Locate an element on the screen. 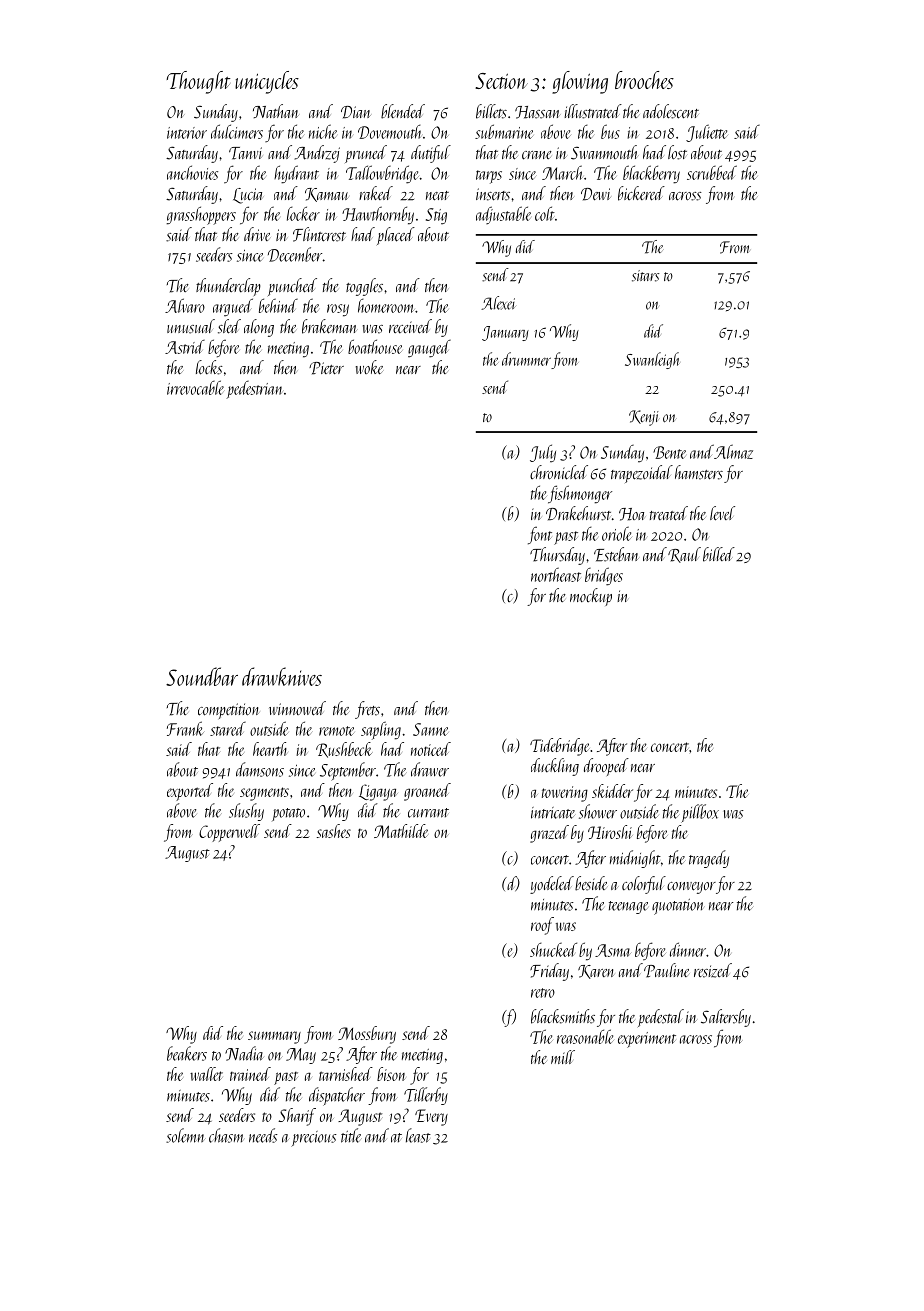  potato is located at coordinates (288, 814).
